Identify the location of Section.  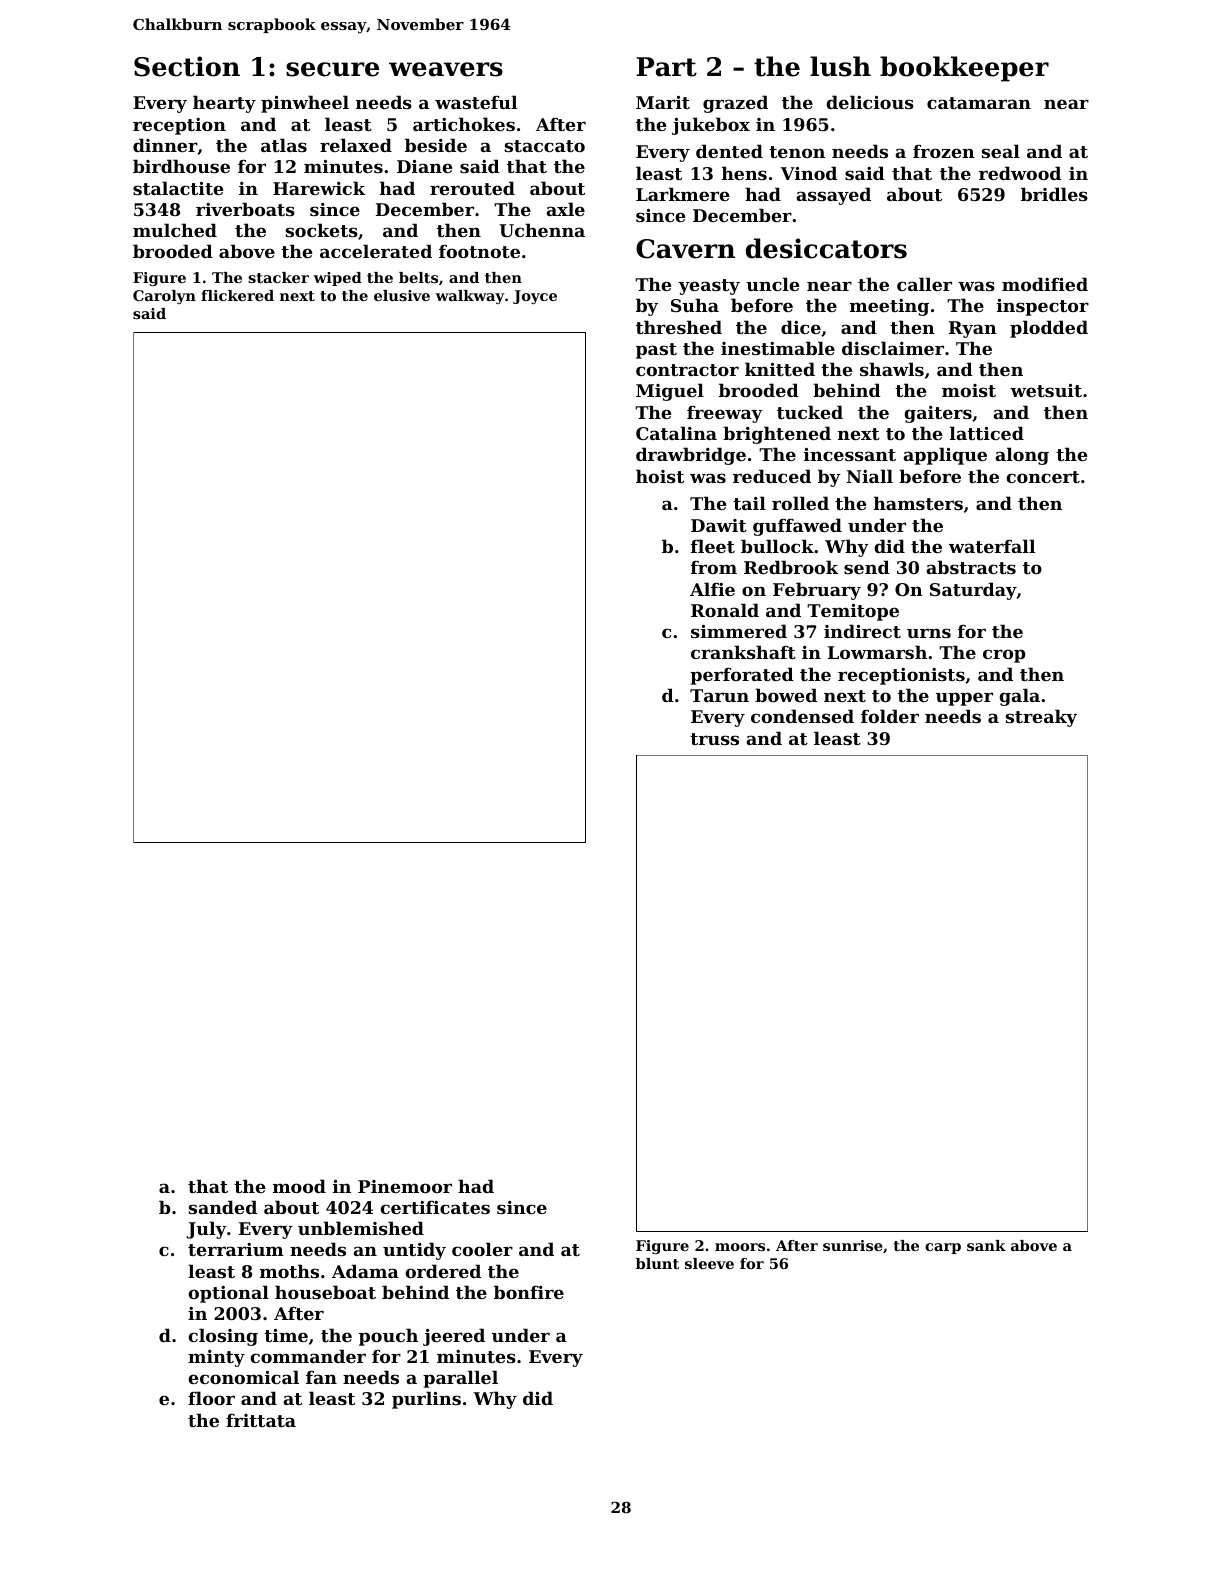
(187, 66).
